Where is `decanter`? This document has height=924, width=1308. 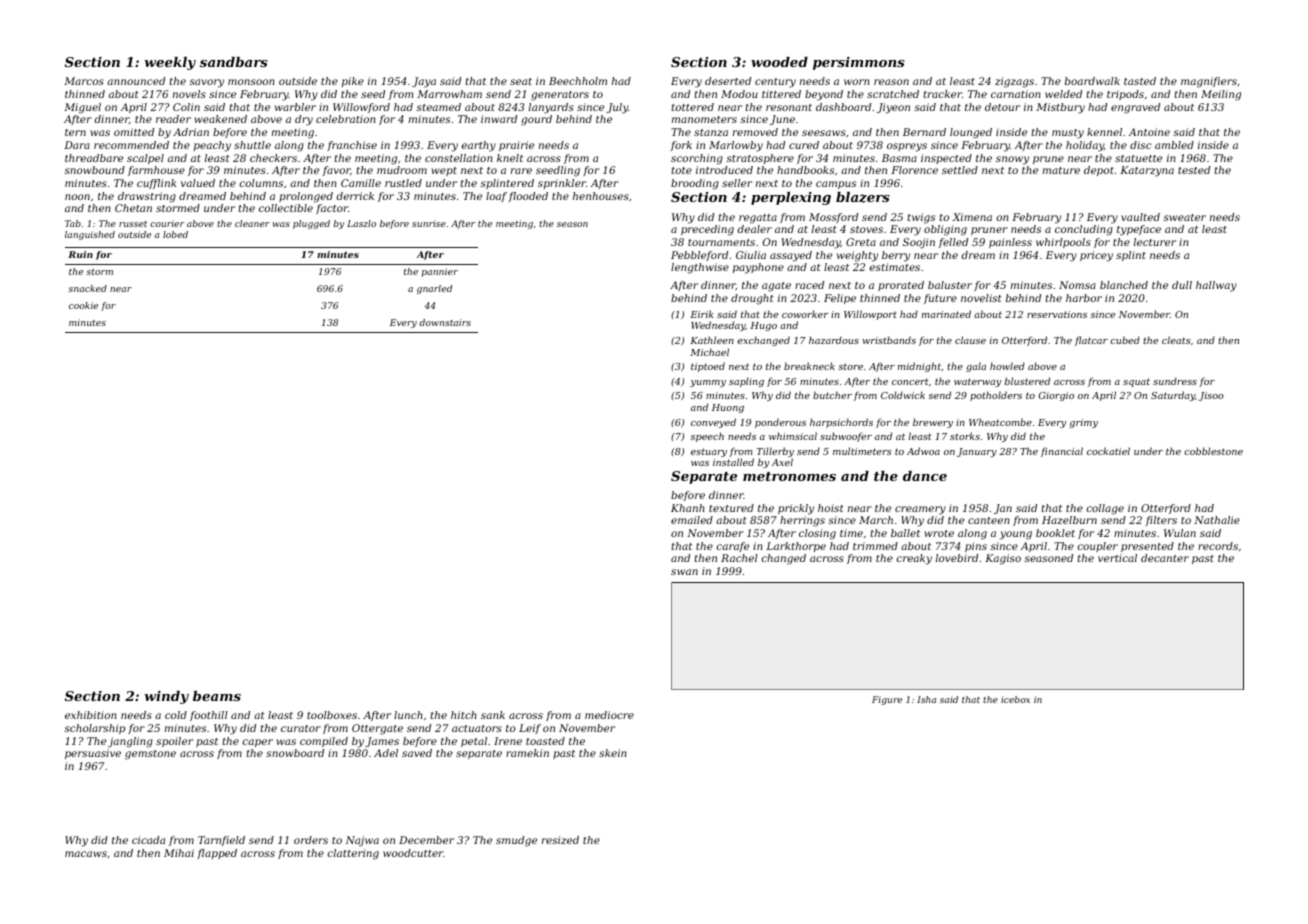 decanter is located at coordinates (1165, 558).
